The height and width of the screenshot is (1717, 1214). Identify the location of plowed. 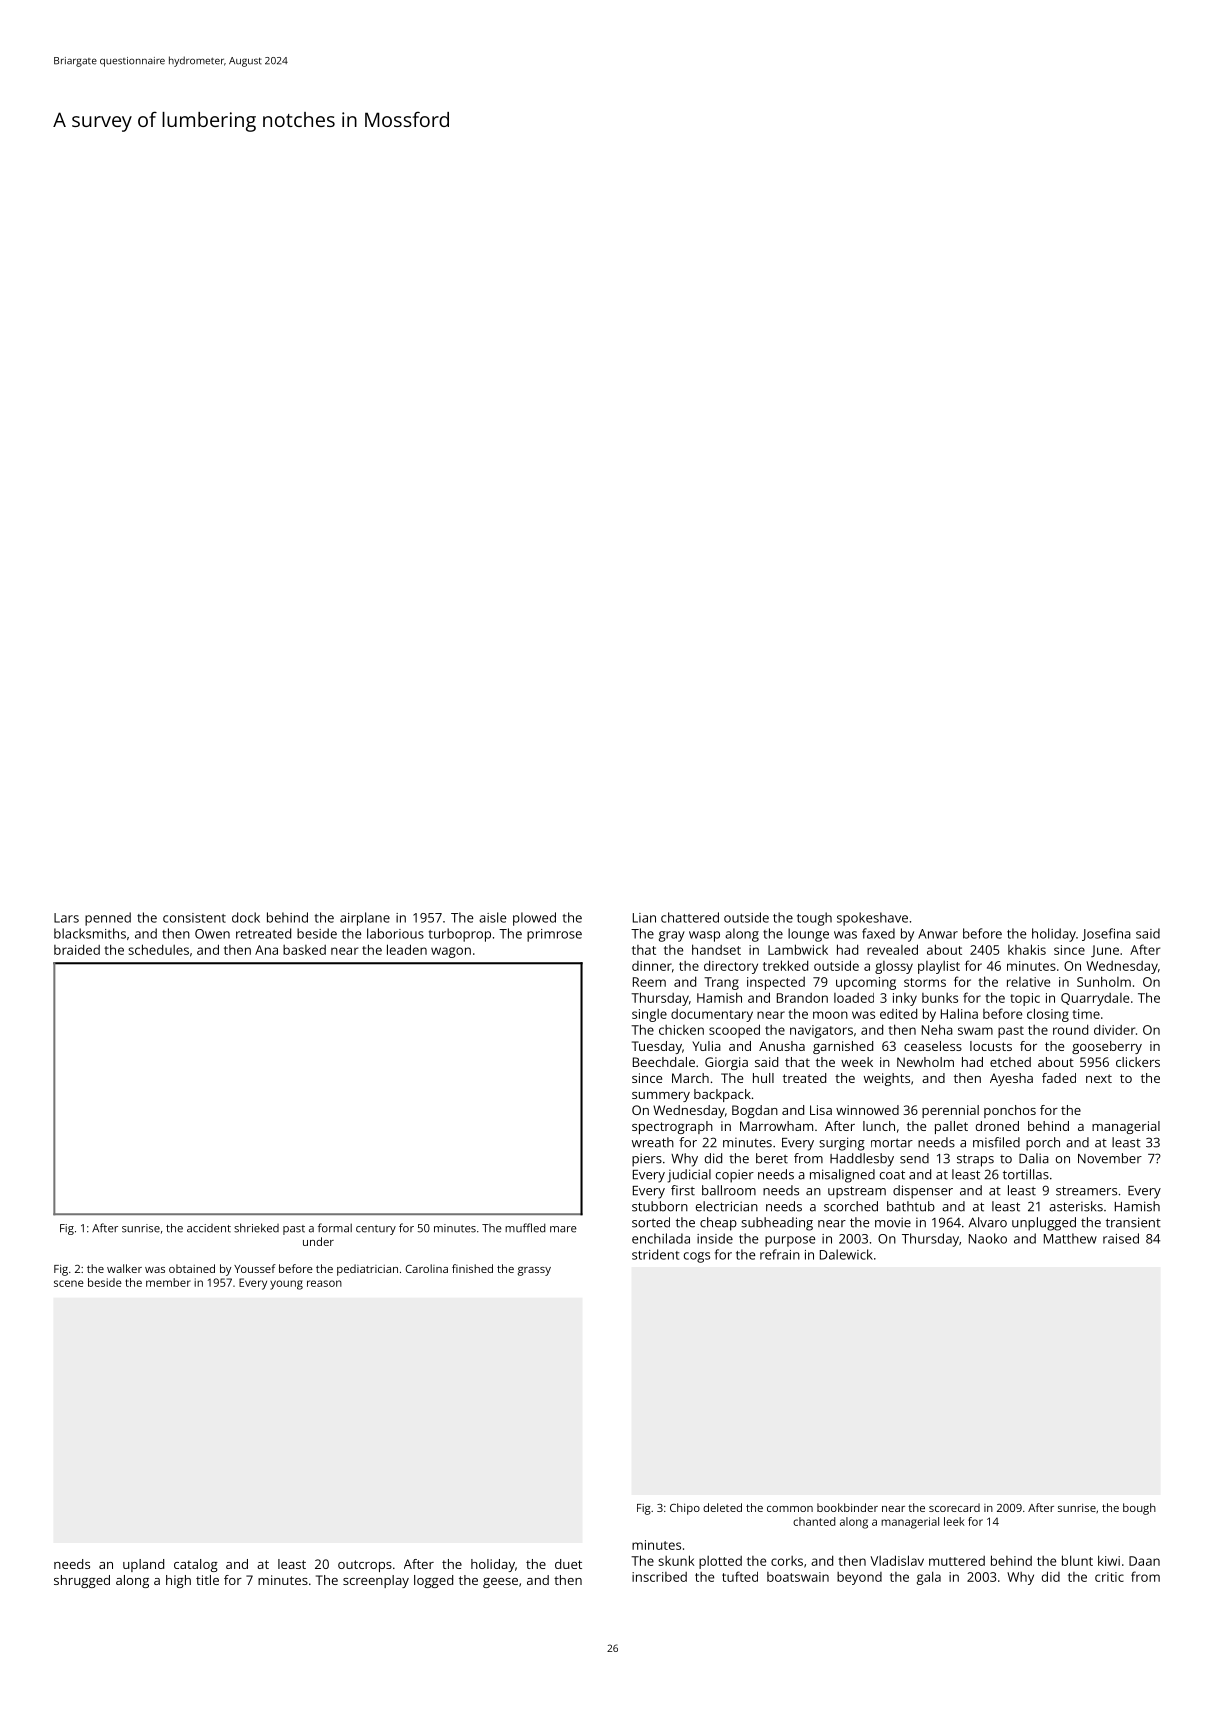
(534, 919).
